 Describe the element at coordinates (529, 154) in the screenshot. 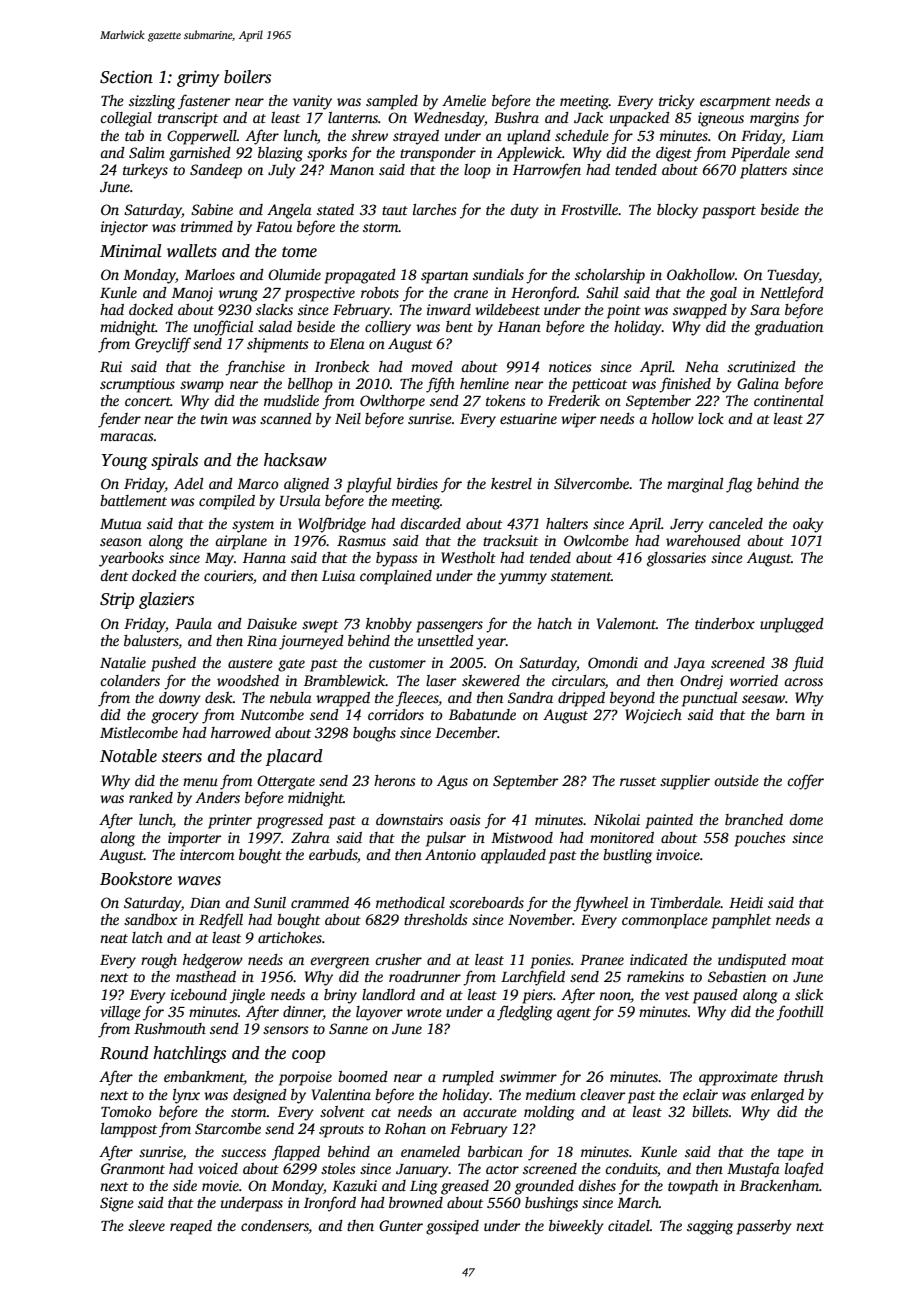

I see `Applewick` at that location.
